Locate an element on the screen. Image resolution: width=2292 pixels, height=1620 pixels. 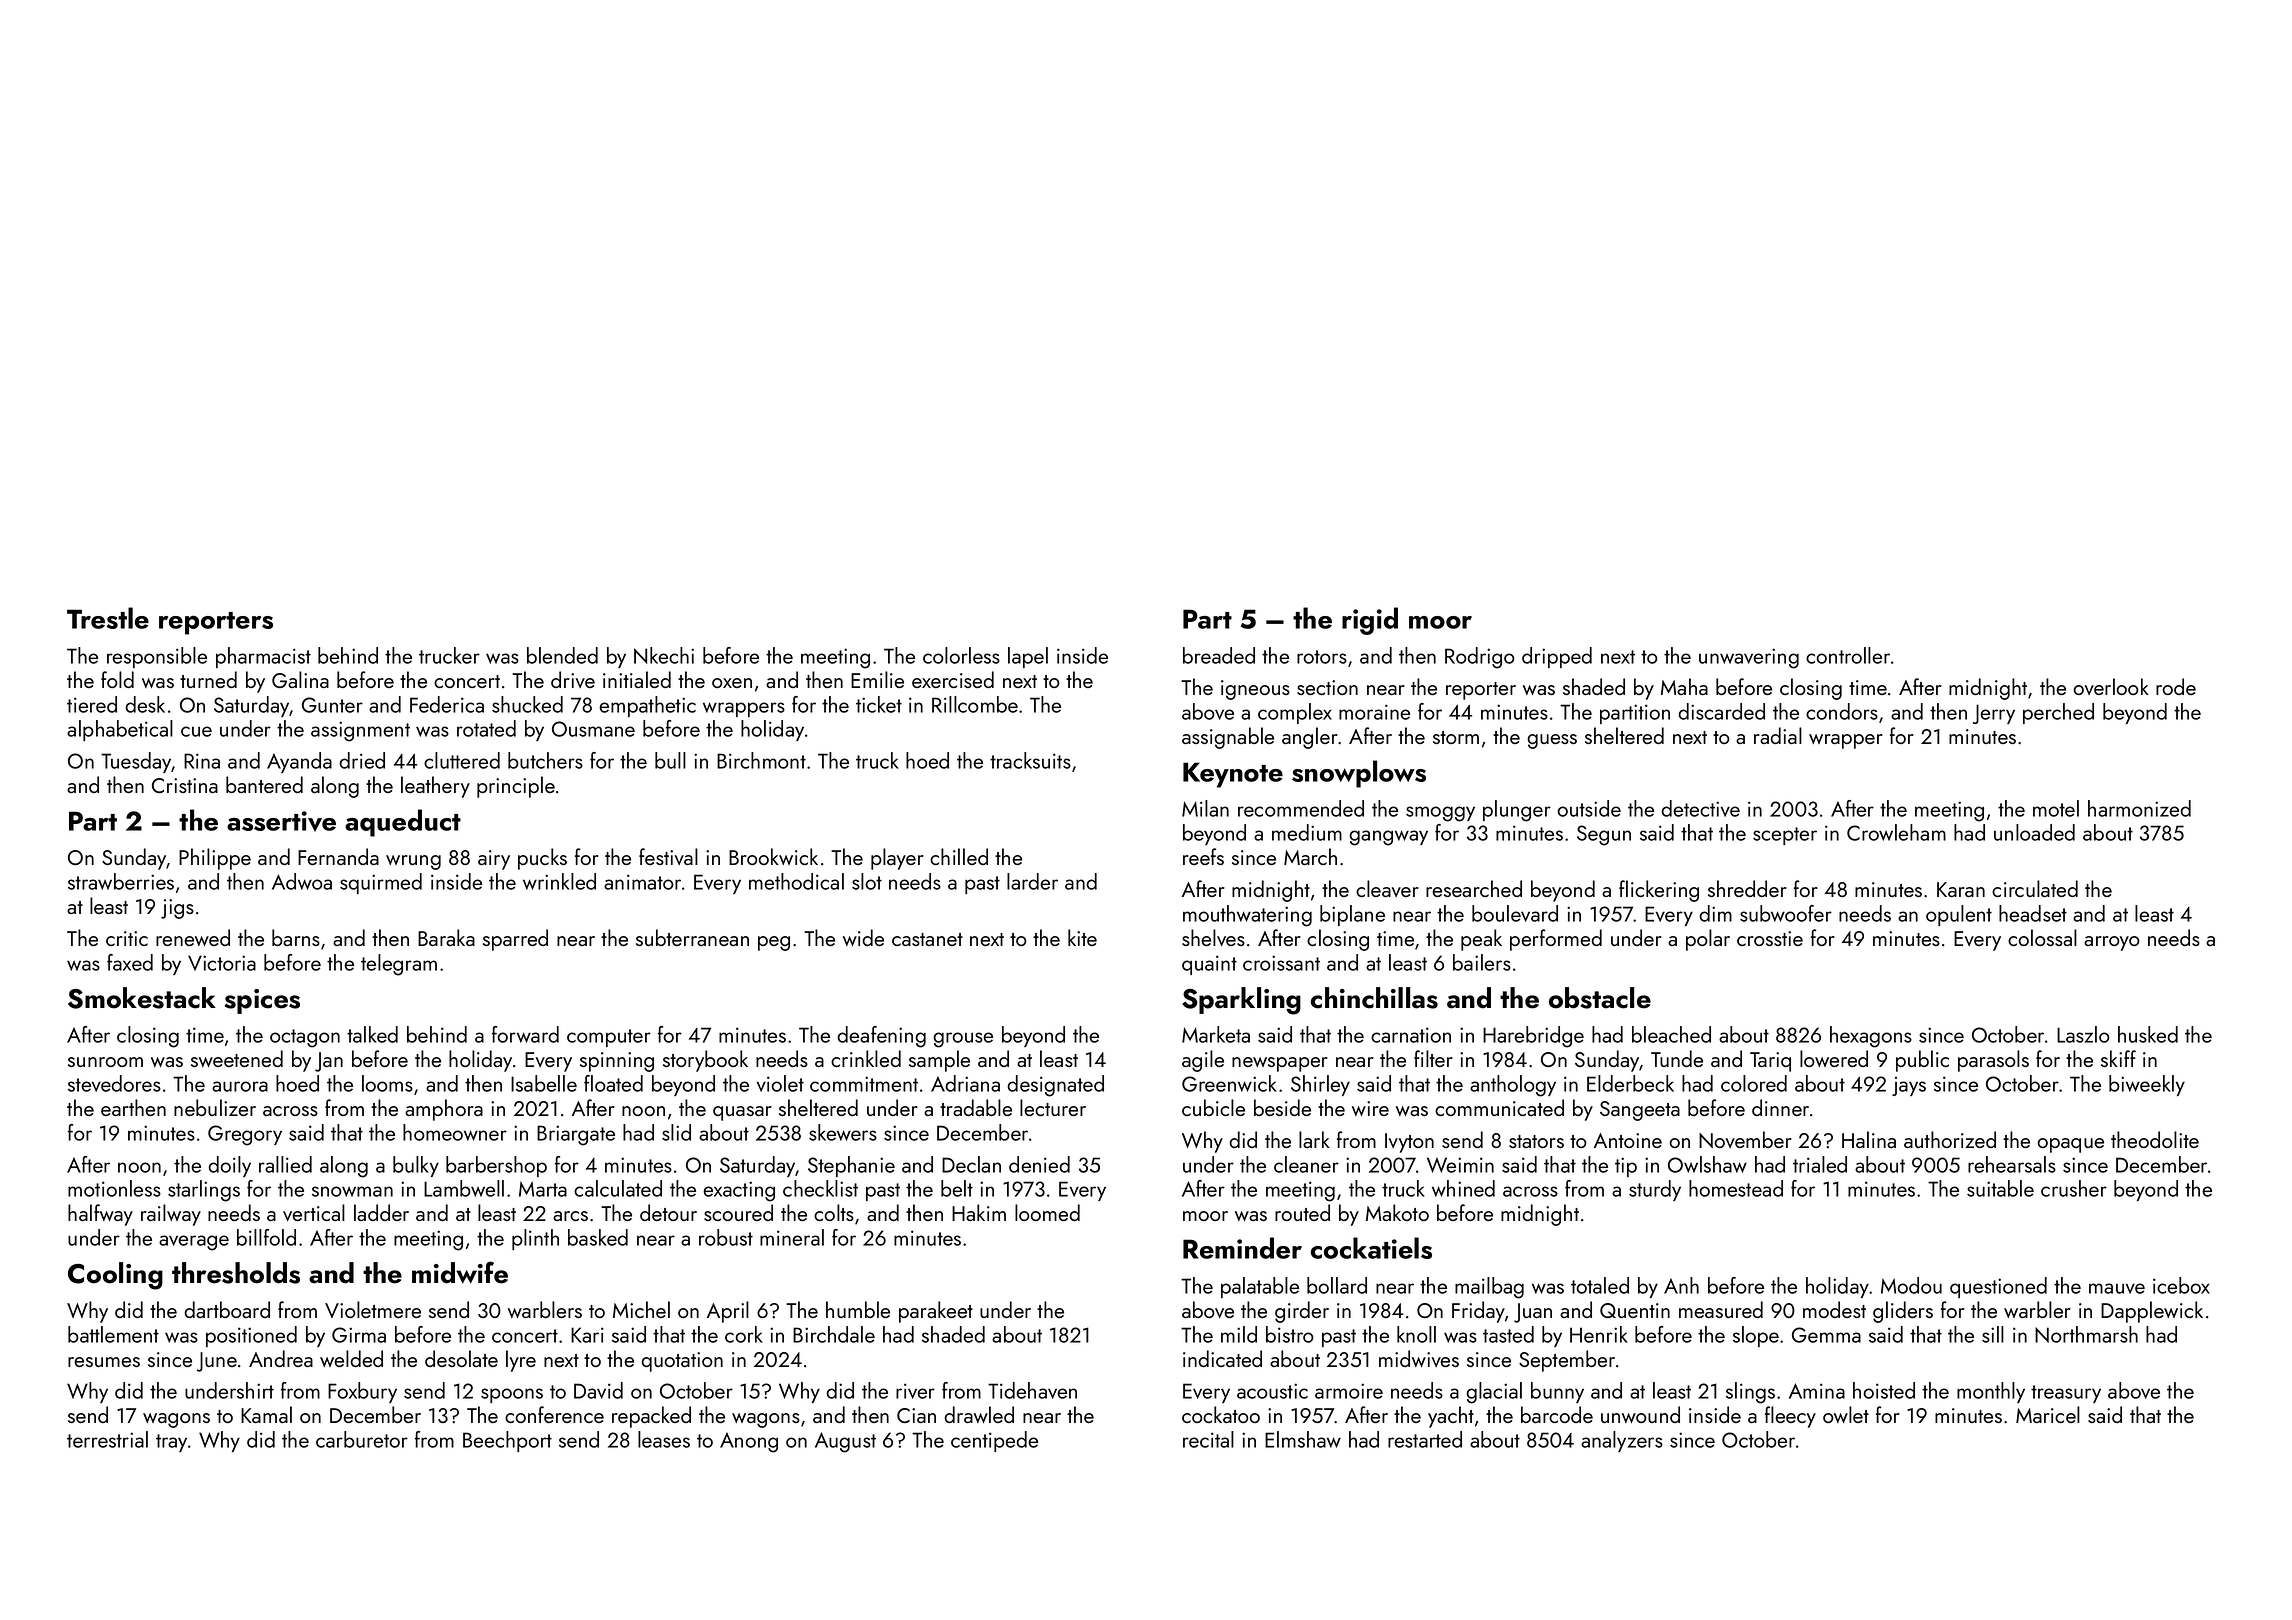
treasury is located at coordinates (2066, 1394).
